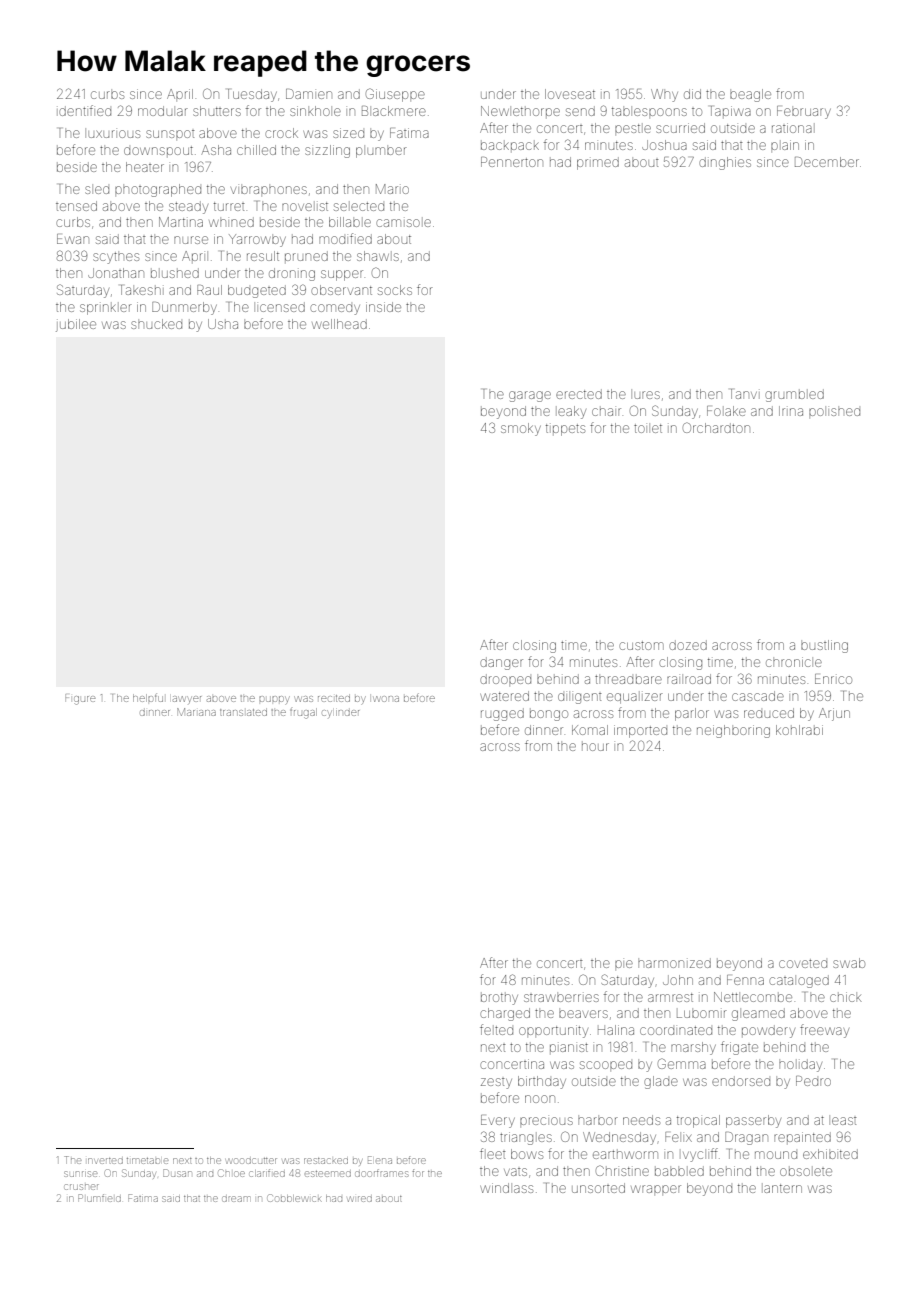 Image resolution: width=924 pixels, height=1308 pixels. What do you see at coordinates (499, 999) in the screenshot?
I see `brothy` at bounding box center [499, 999].
